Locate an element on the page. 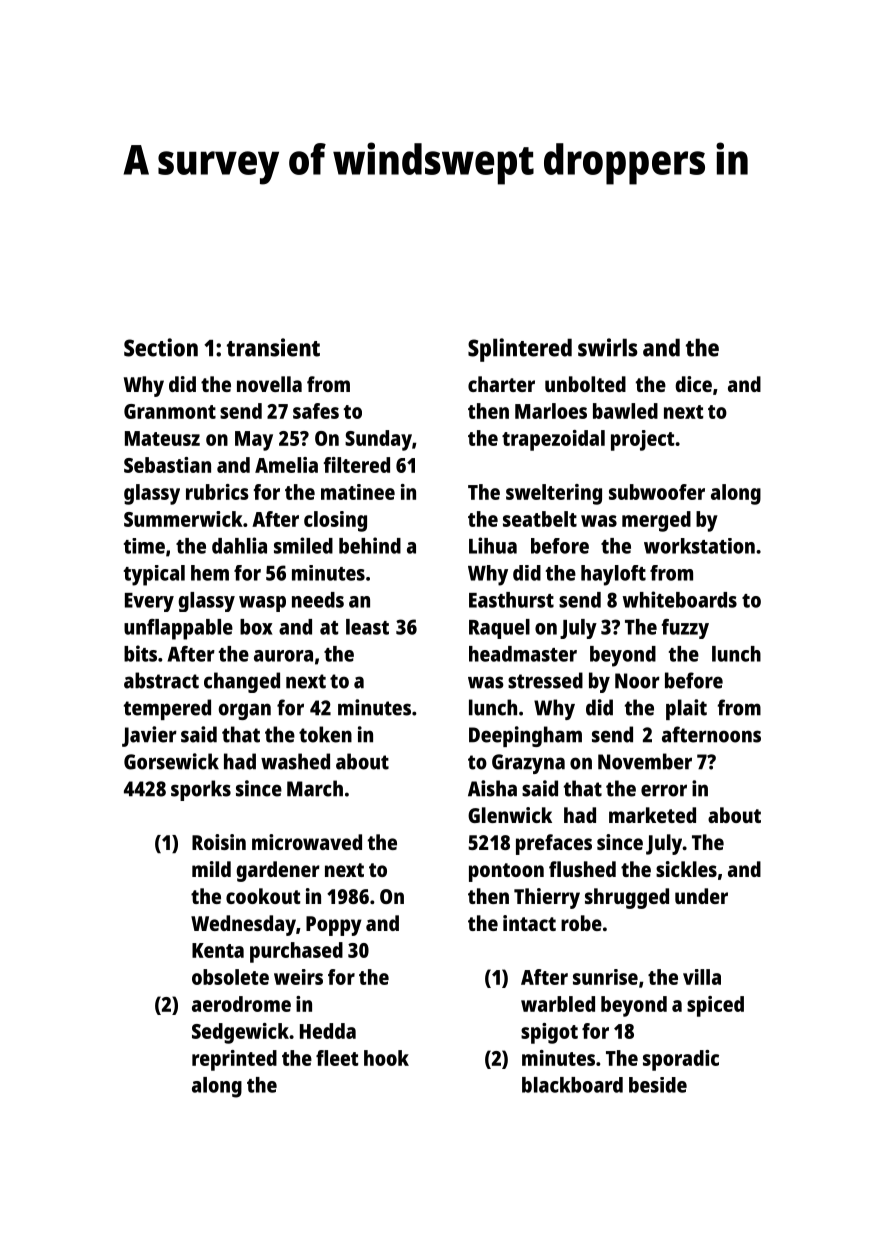 The image size is (885, 1256). Noor is located at coordinates (637, 681).
